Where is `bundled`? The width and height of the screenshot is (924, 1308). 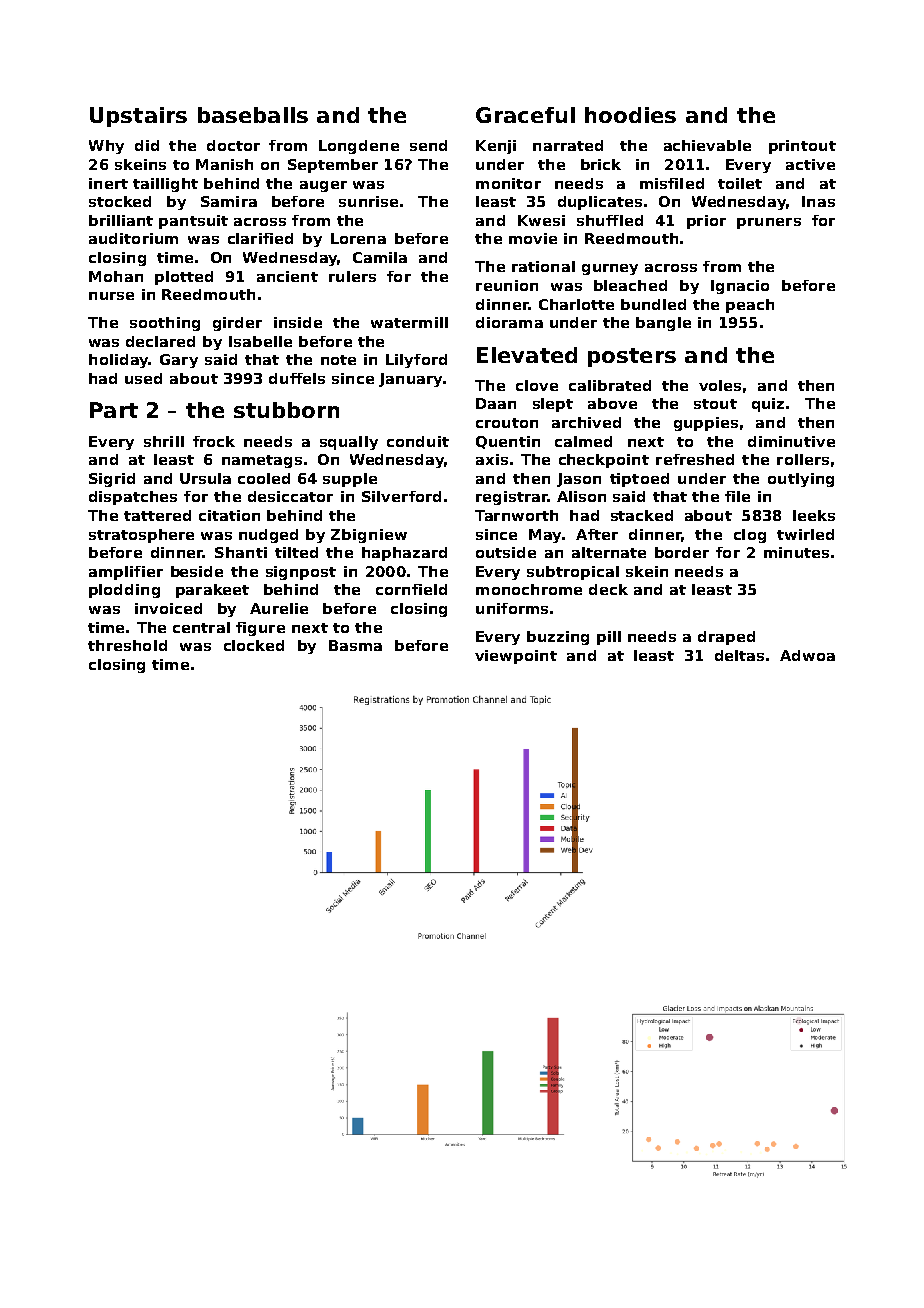
bundled is located at coordinates (653, 304).
